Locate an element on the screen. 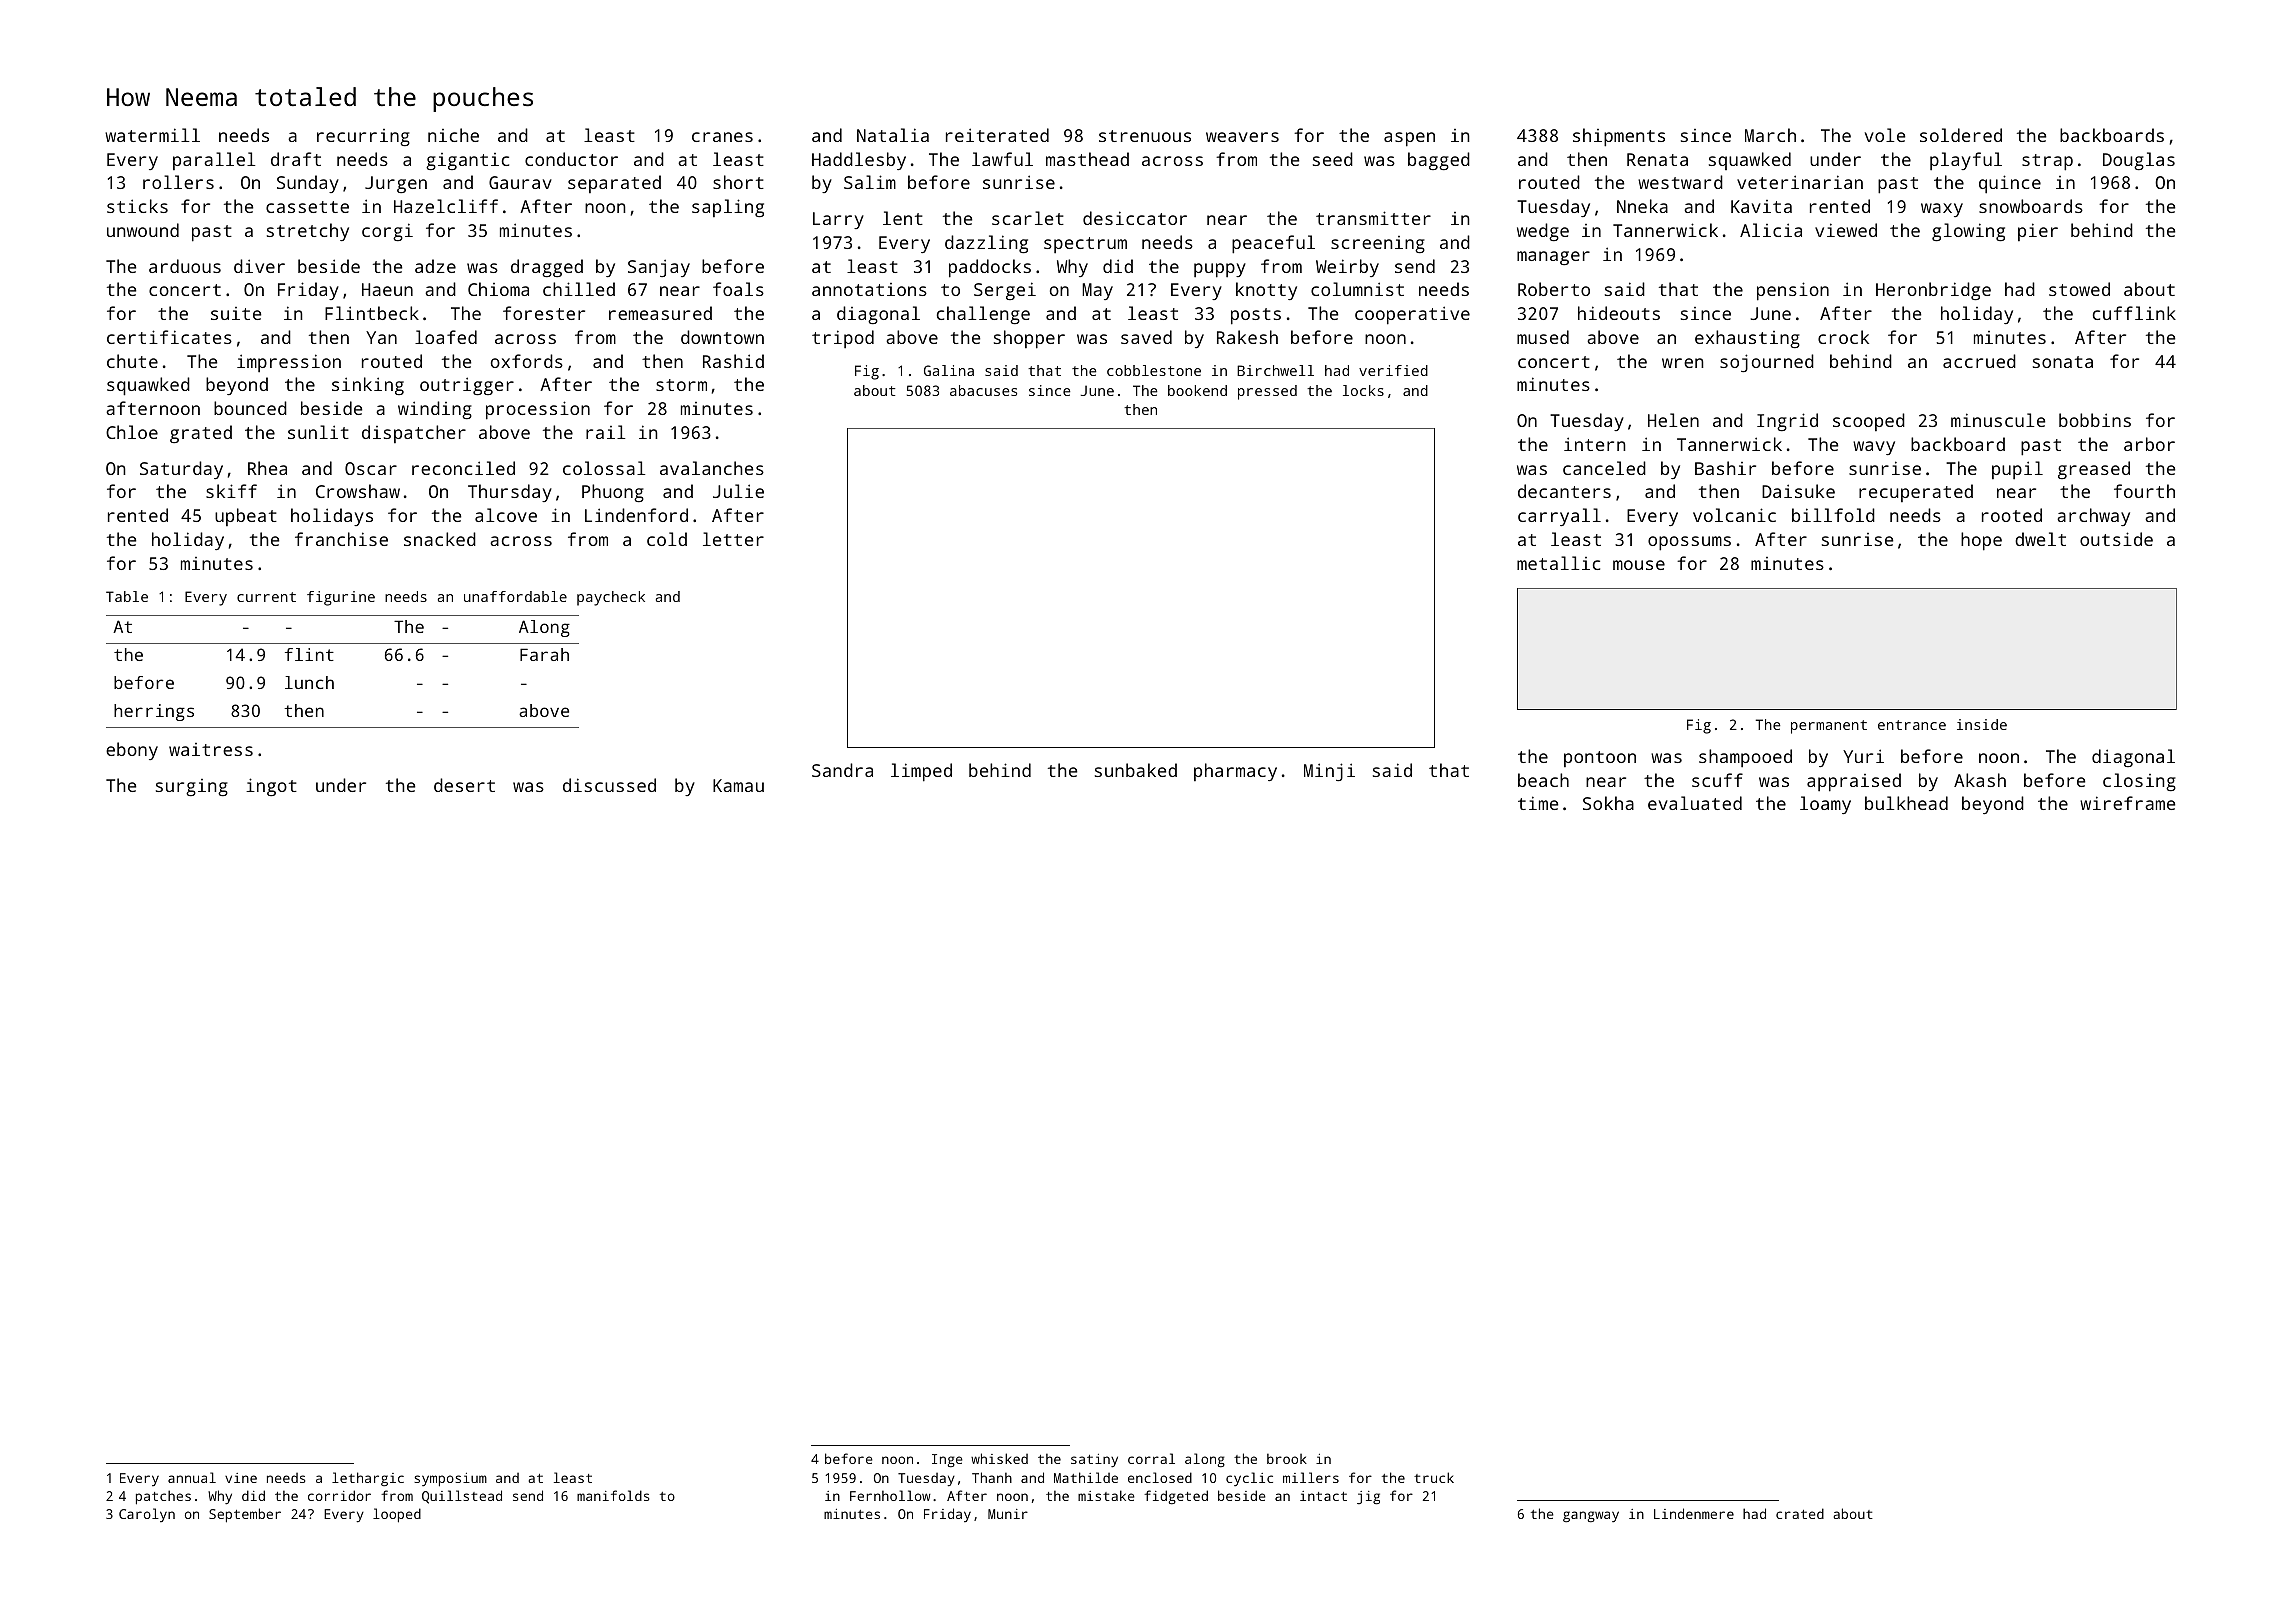 This screenshot has height=1614, width=2282. Munir is located at coordinates (1008, 1514).
